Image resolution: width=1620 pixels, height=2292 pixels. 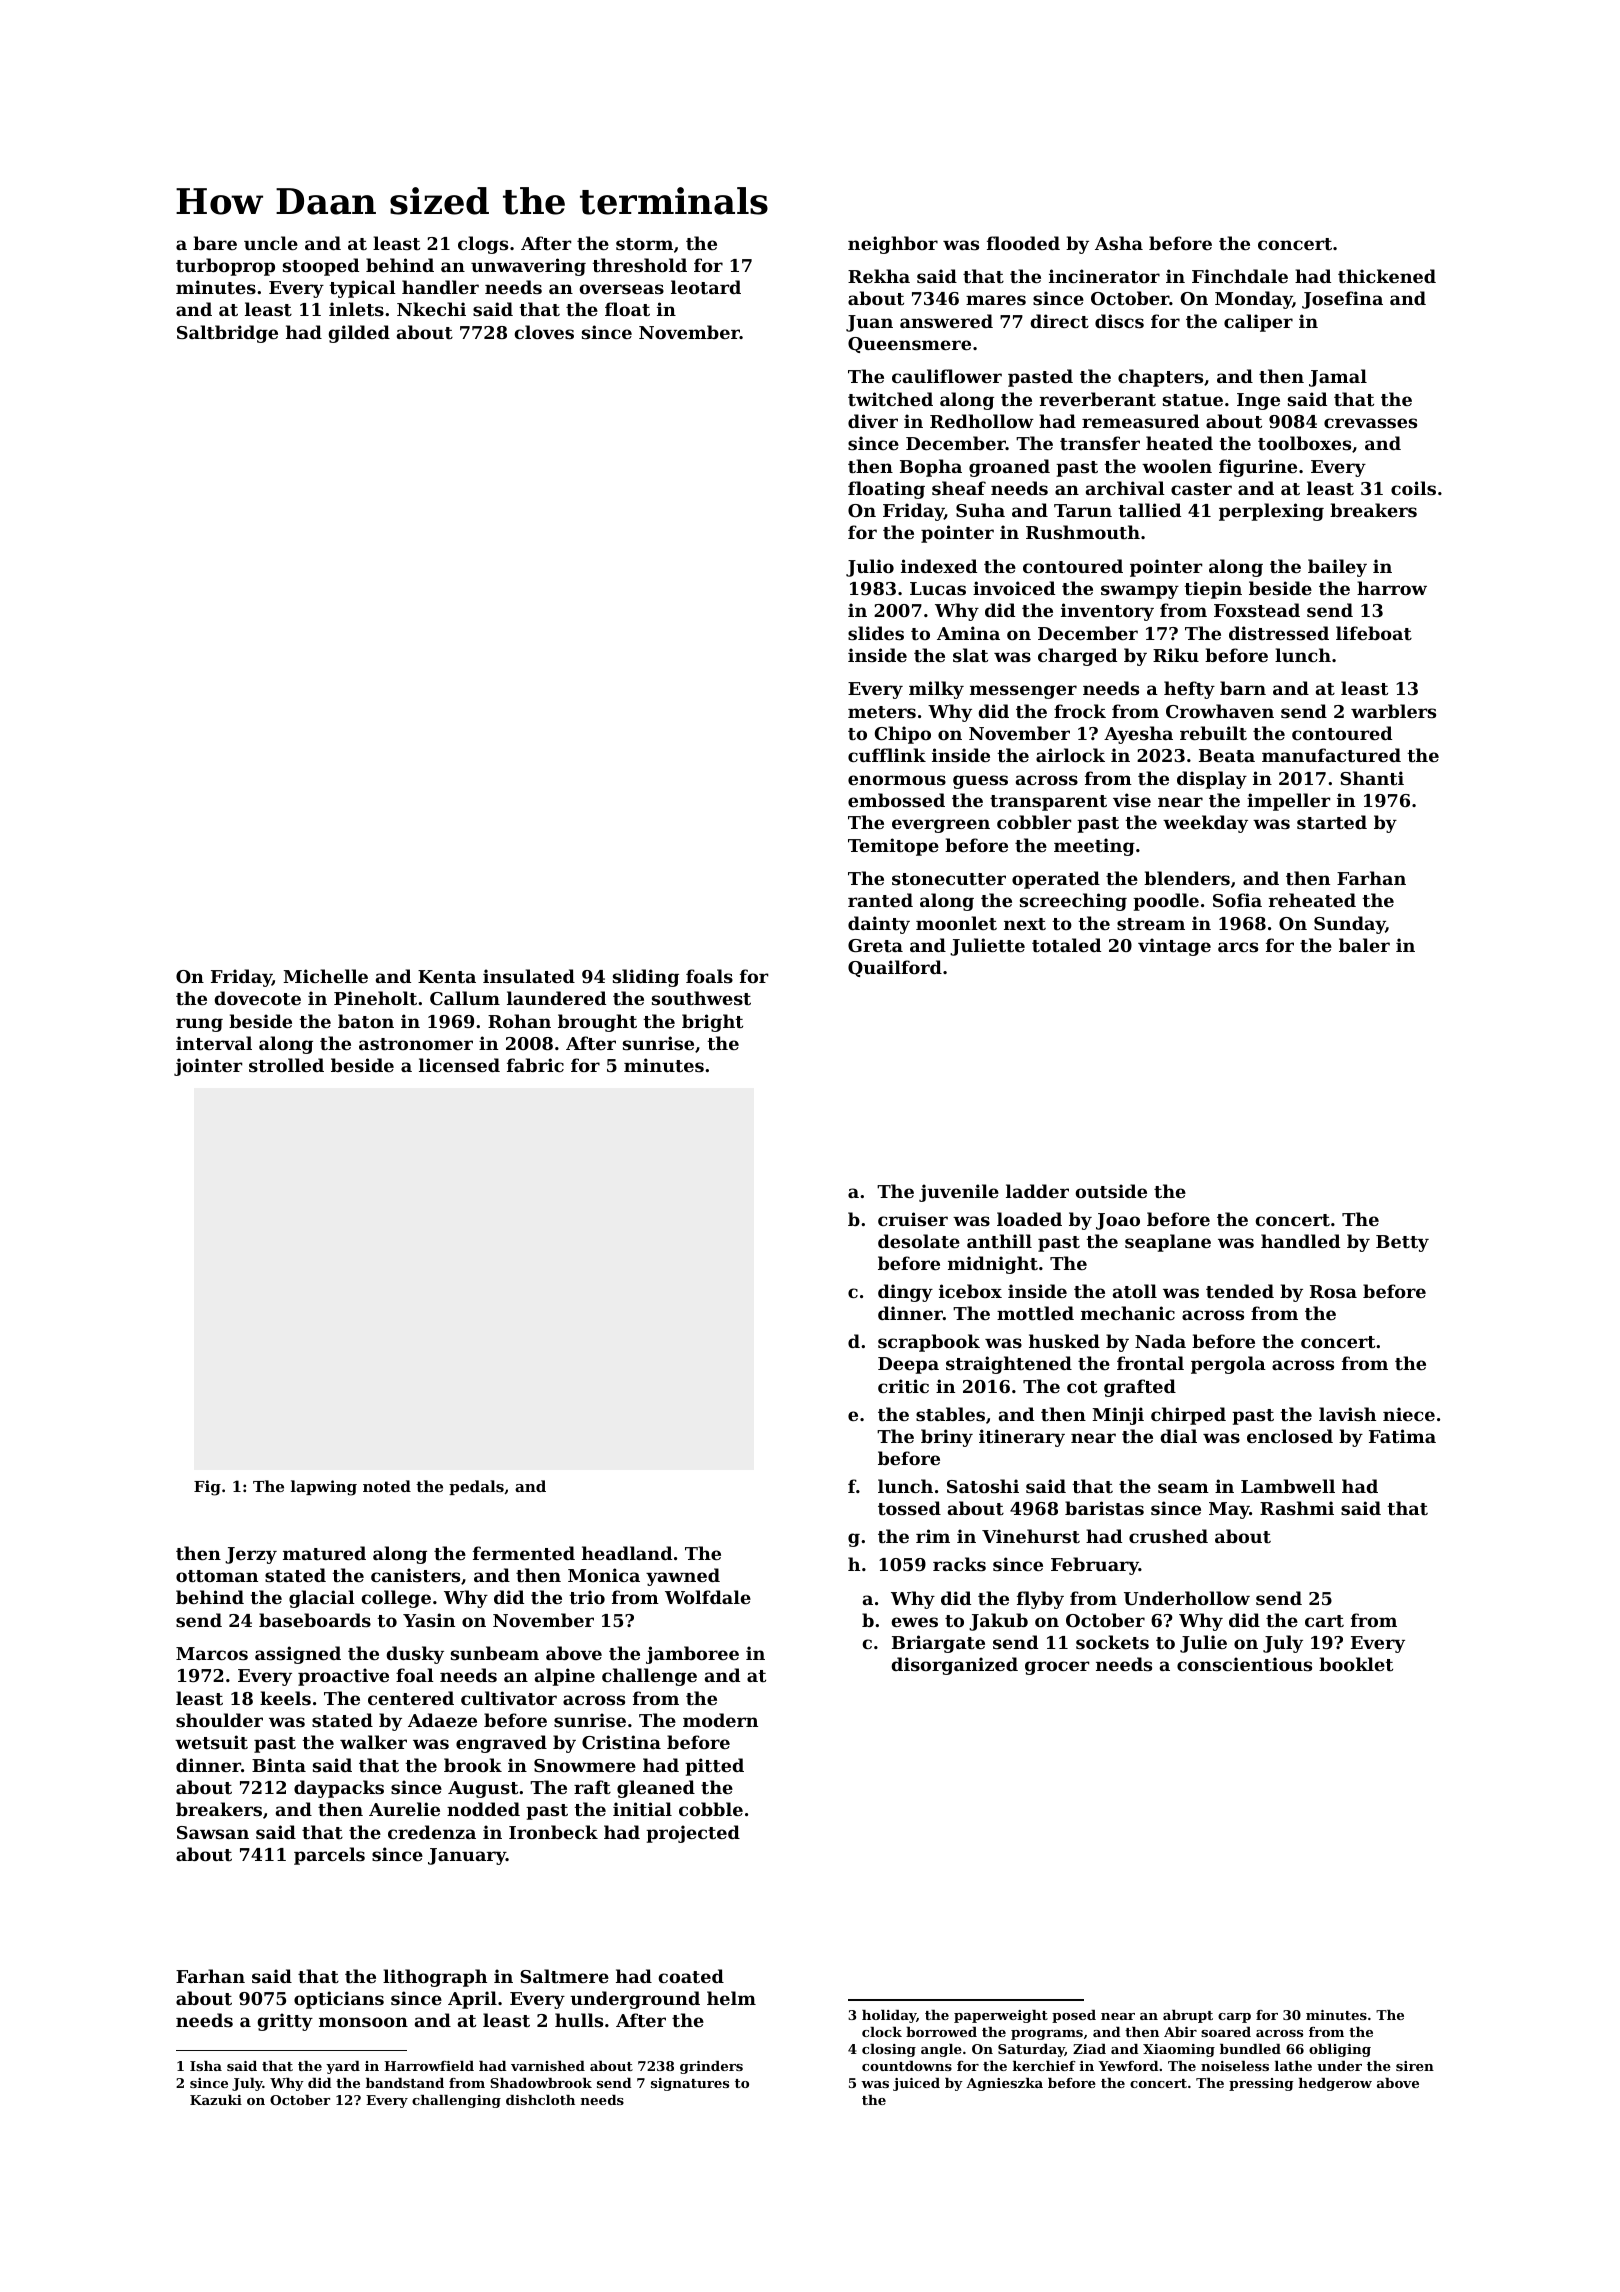 What do you see at coordinates (968, 633) in the screenshot?
I see `Amina` at bounding box center [968, 633].
